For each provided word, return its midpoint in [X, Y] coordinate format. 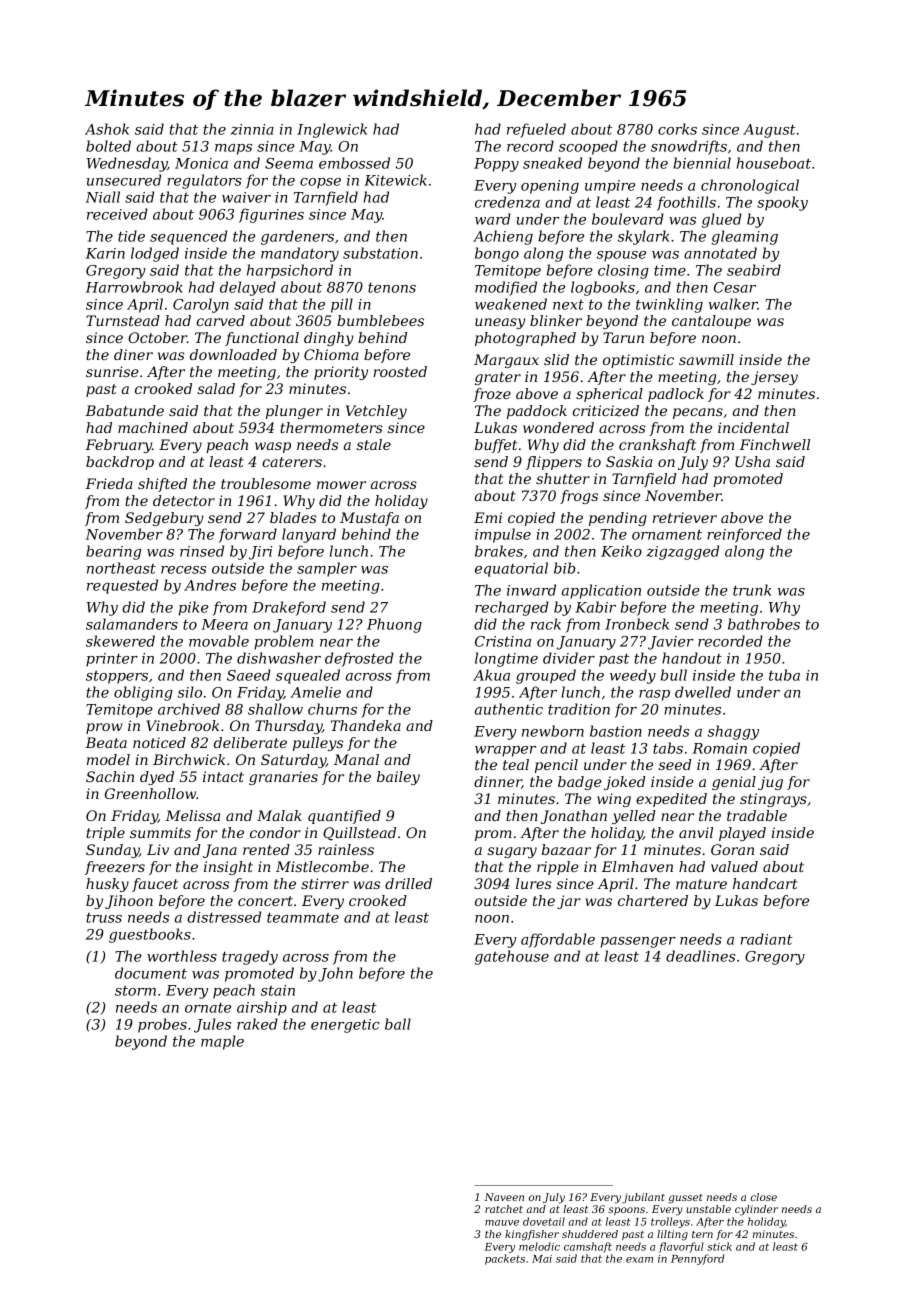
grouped [546, 676]
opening [550, 187]
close [764, 1197]
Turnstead [123, 320]
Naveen [504, 1197]
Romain [719, 748]
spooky [782, 203]
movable [219, 641]
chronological [750, 186]
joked [625, 783]
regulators [204, 181]
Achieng [503, 237]
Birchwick [189, 759]
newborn [553, 731]
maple [222, 1042]
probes [162, 1025]
